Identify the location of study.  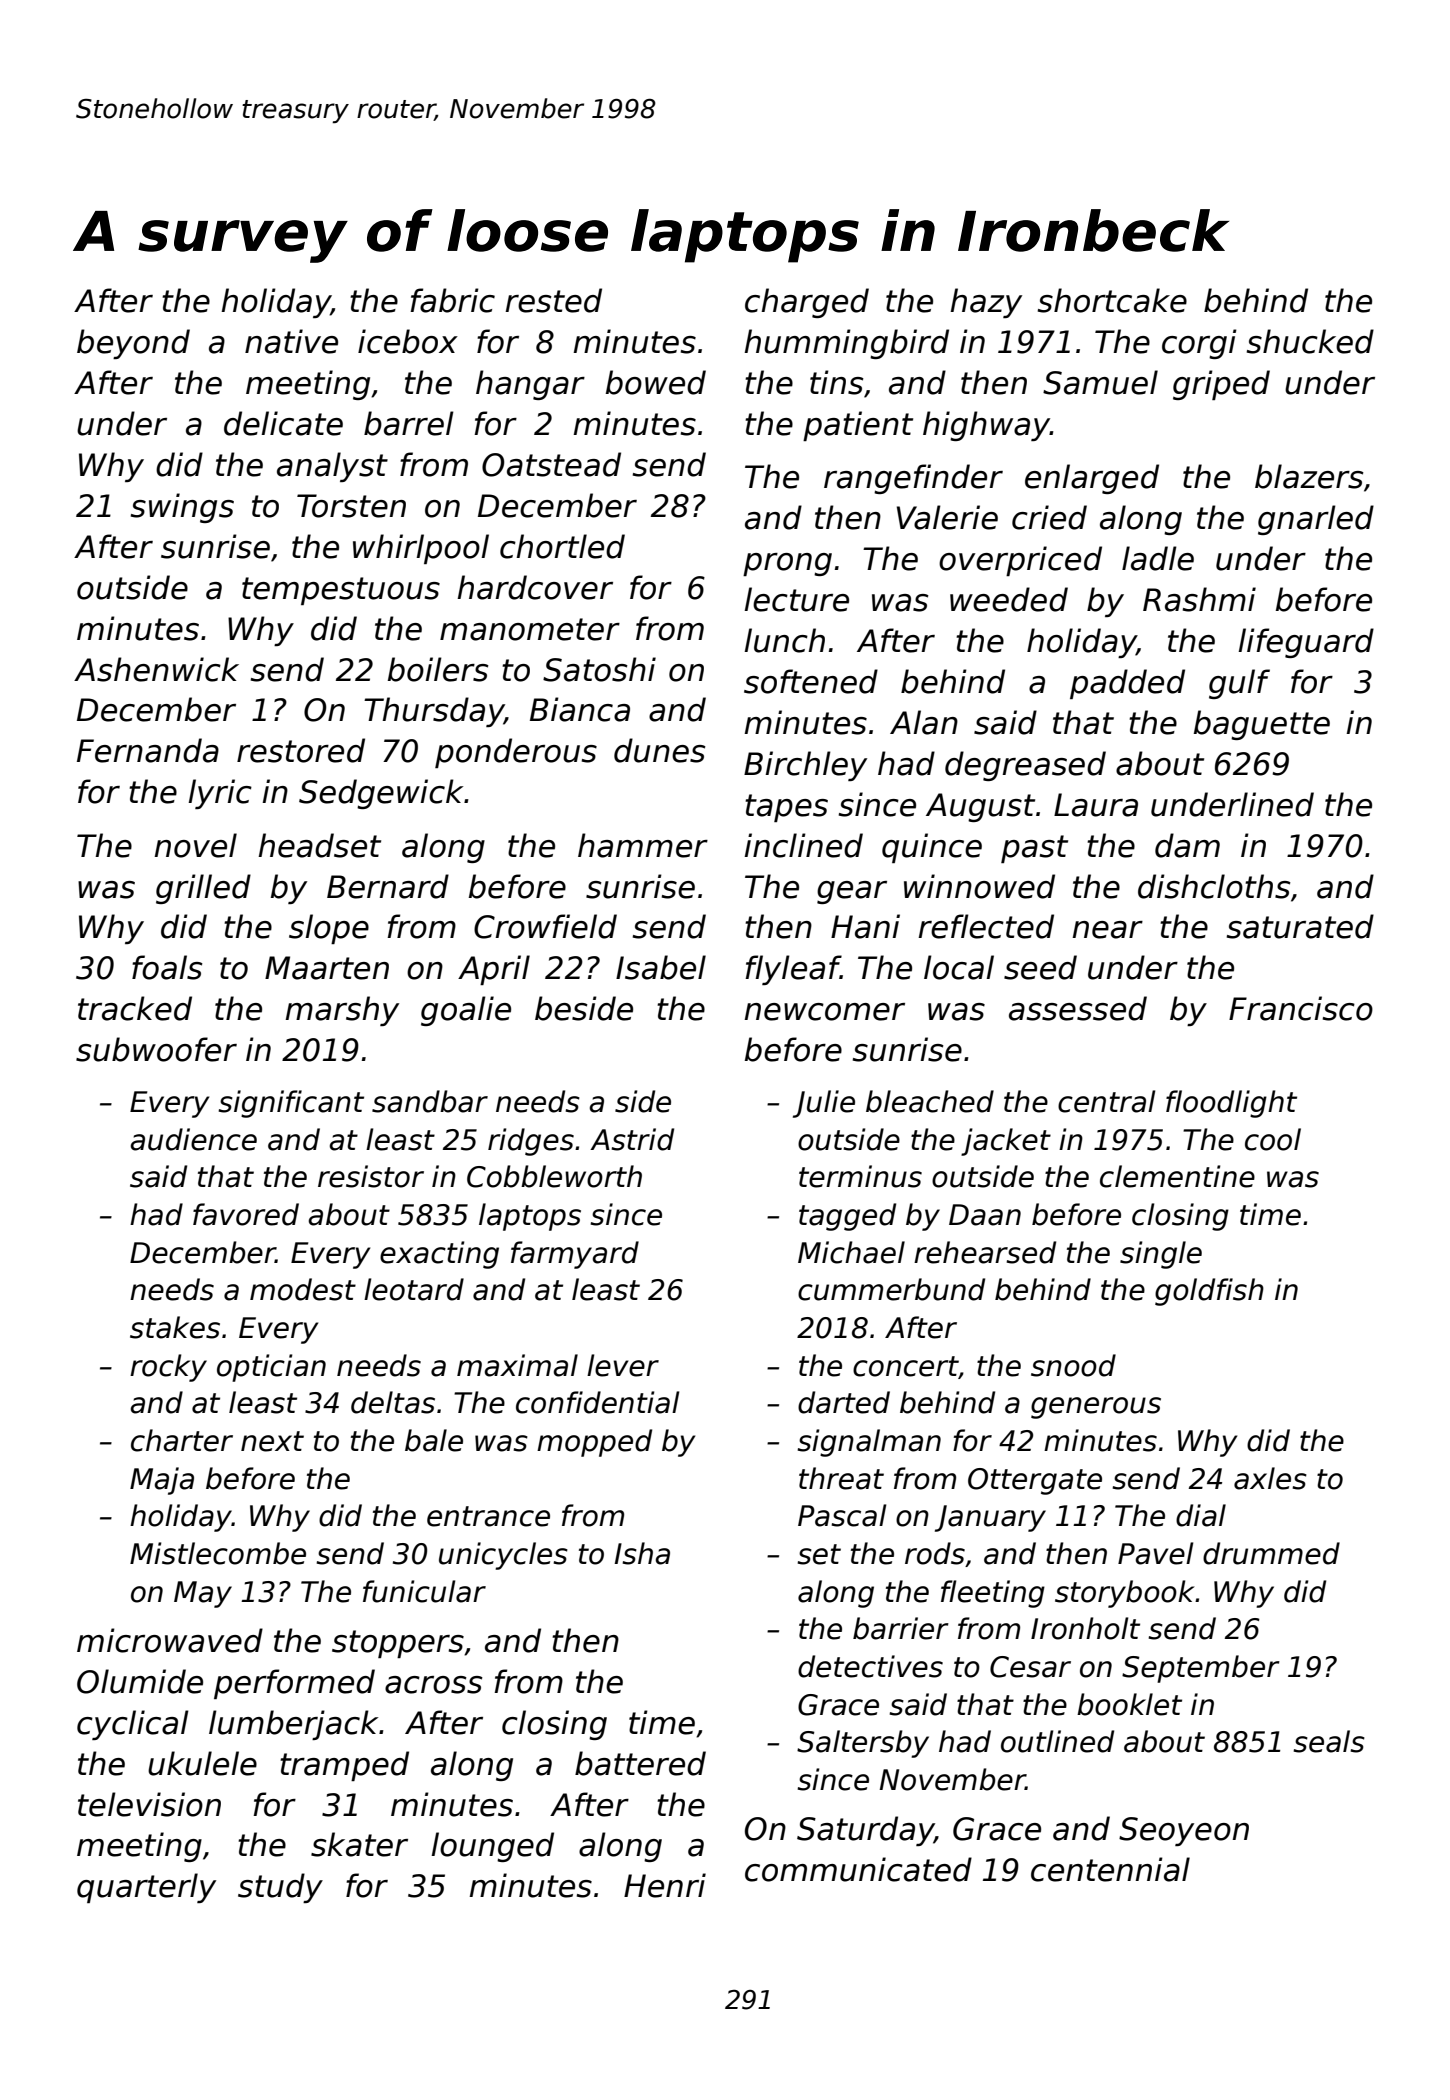
(280, 1888).
